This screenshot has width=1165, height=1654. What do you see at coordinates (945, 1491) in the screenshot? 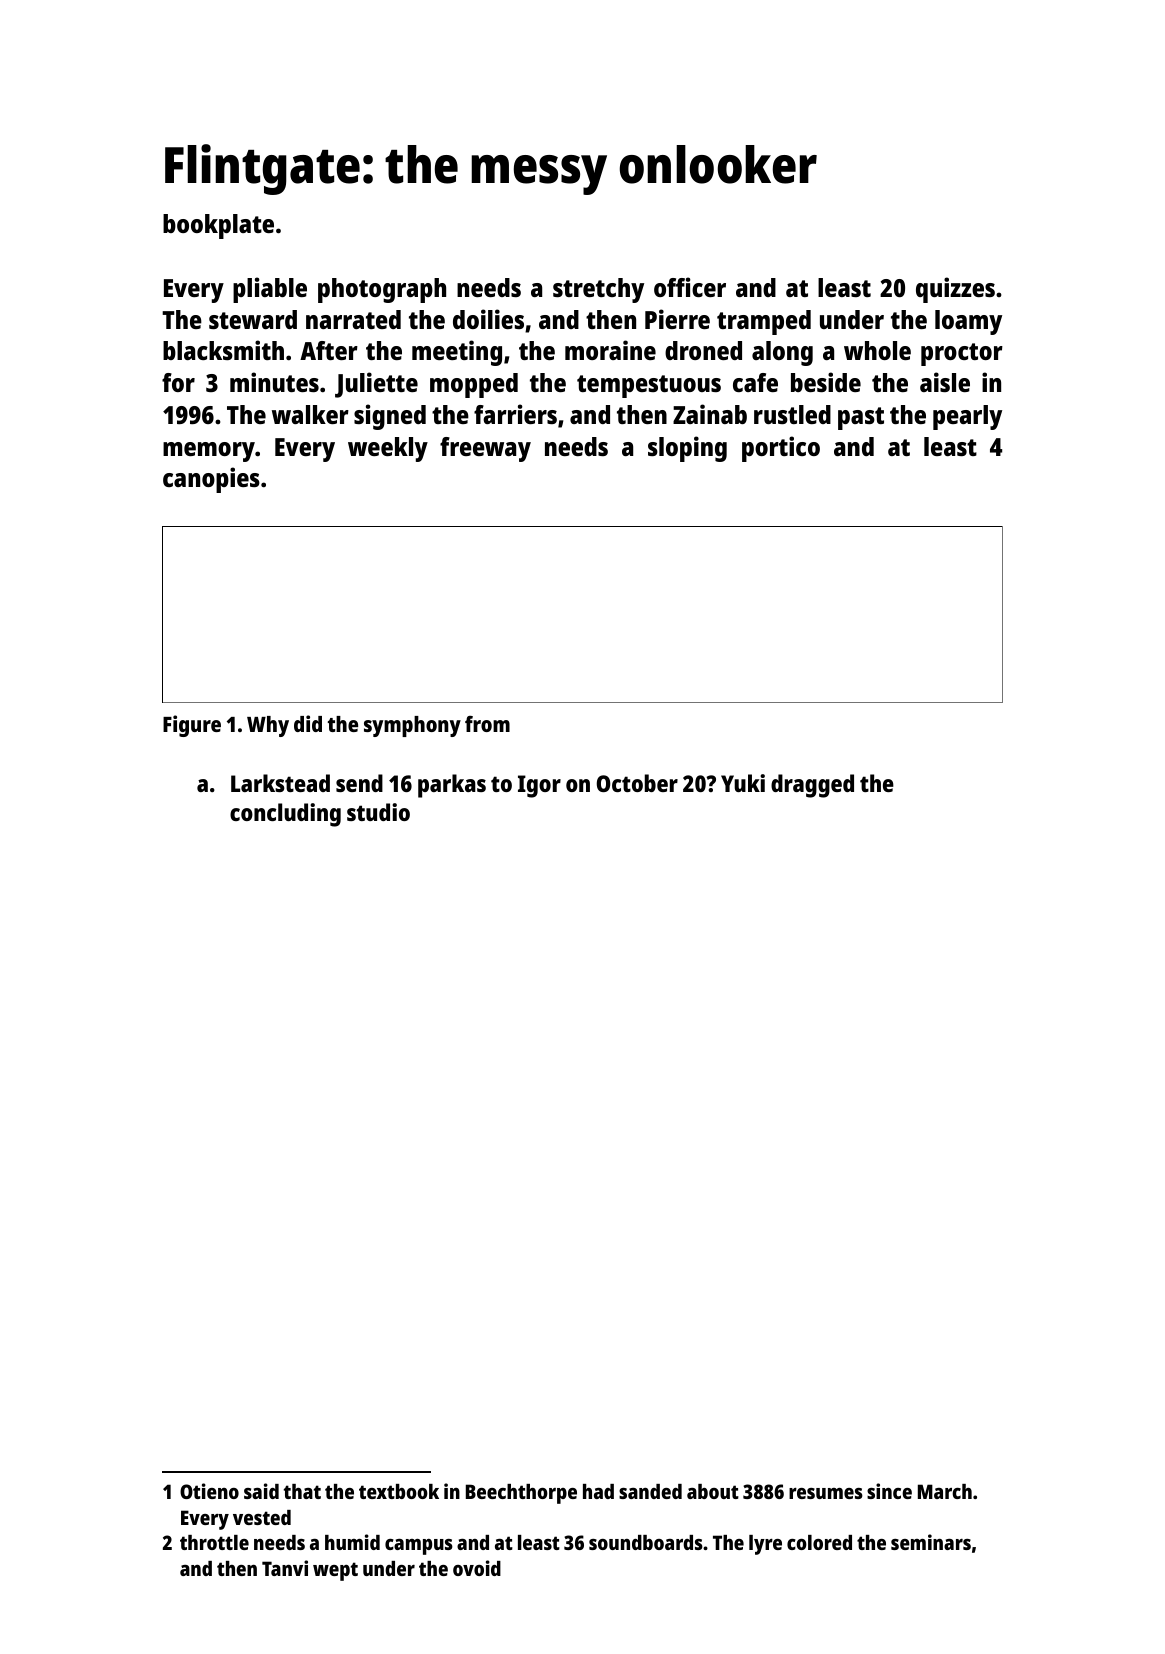
I see `March` at bounding box center [945, 1491].
